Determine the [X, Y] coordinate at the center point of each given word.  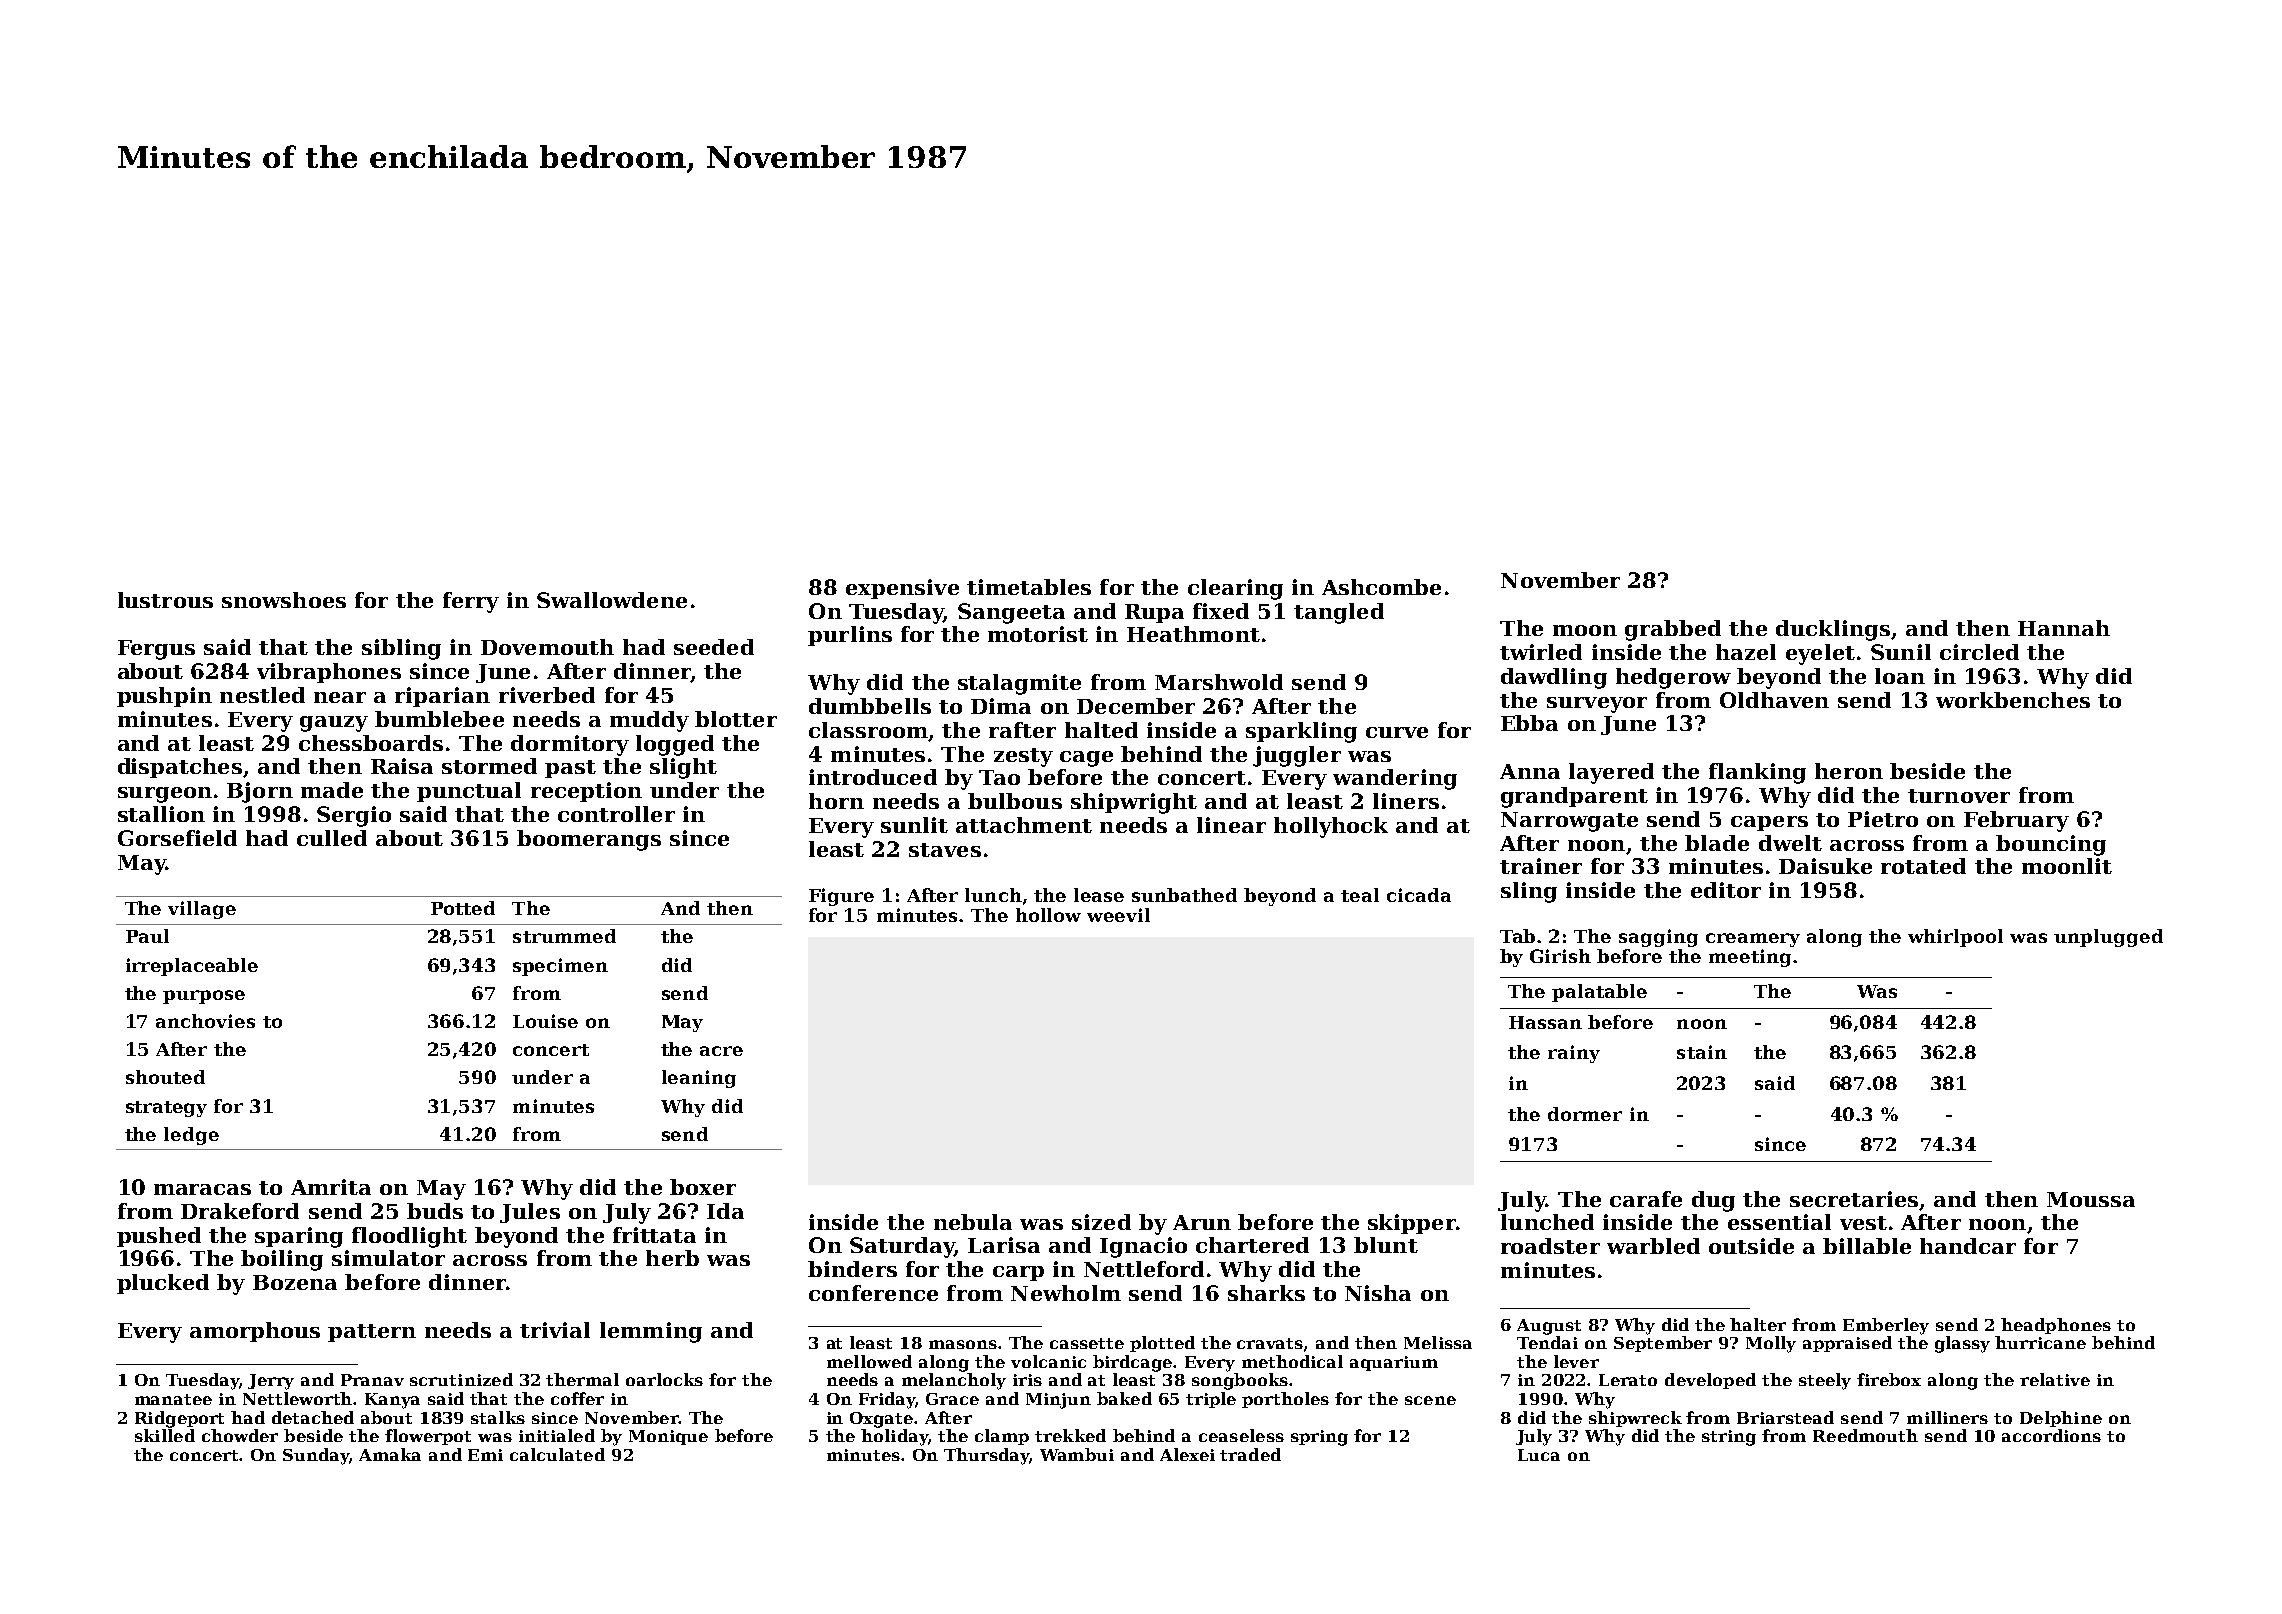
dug [1713, 1201]
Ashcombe [1381, 587]
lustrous [165, 600]
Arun [1202, 1222]
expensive [902, 589]
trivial [555, 1330]
